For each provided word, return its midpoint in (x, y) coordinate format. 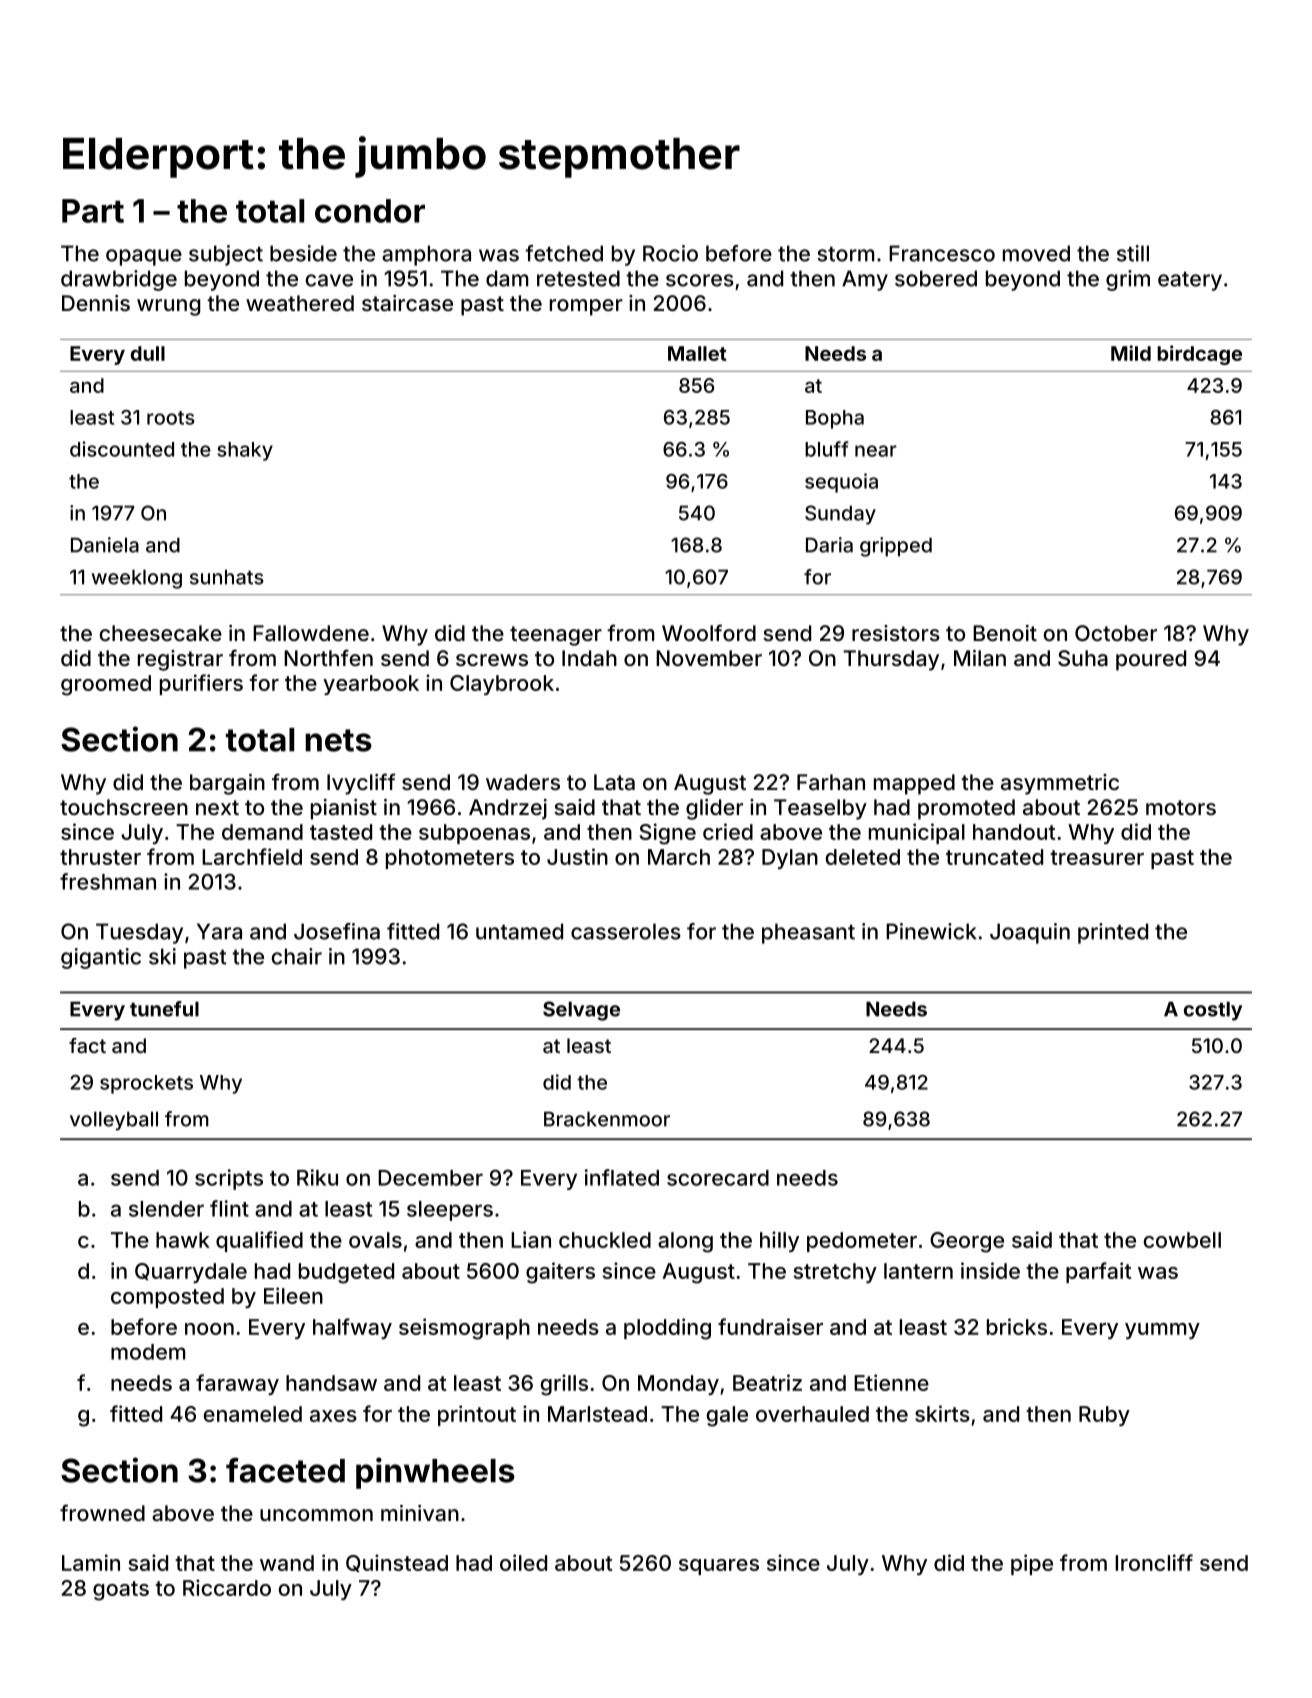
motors (1181, 807)
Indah (589, 658)
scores (700, 280)
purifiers (201, 684)
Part (93, 211)
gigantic (101, 958)
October (1116, 633)
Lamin (91, 1562)
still (1133, 253)
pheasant (808, 933)
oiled (523, 1562)
